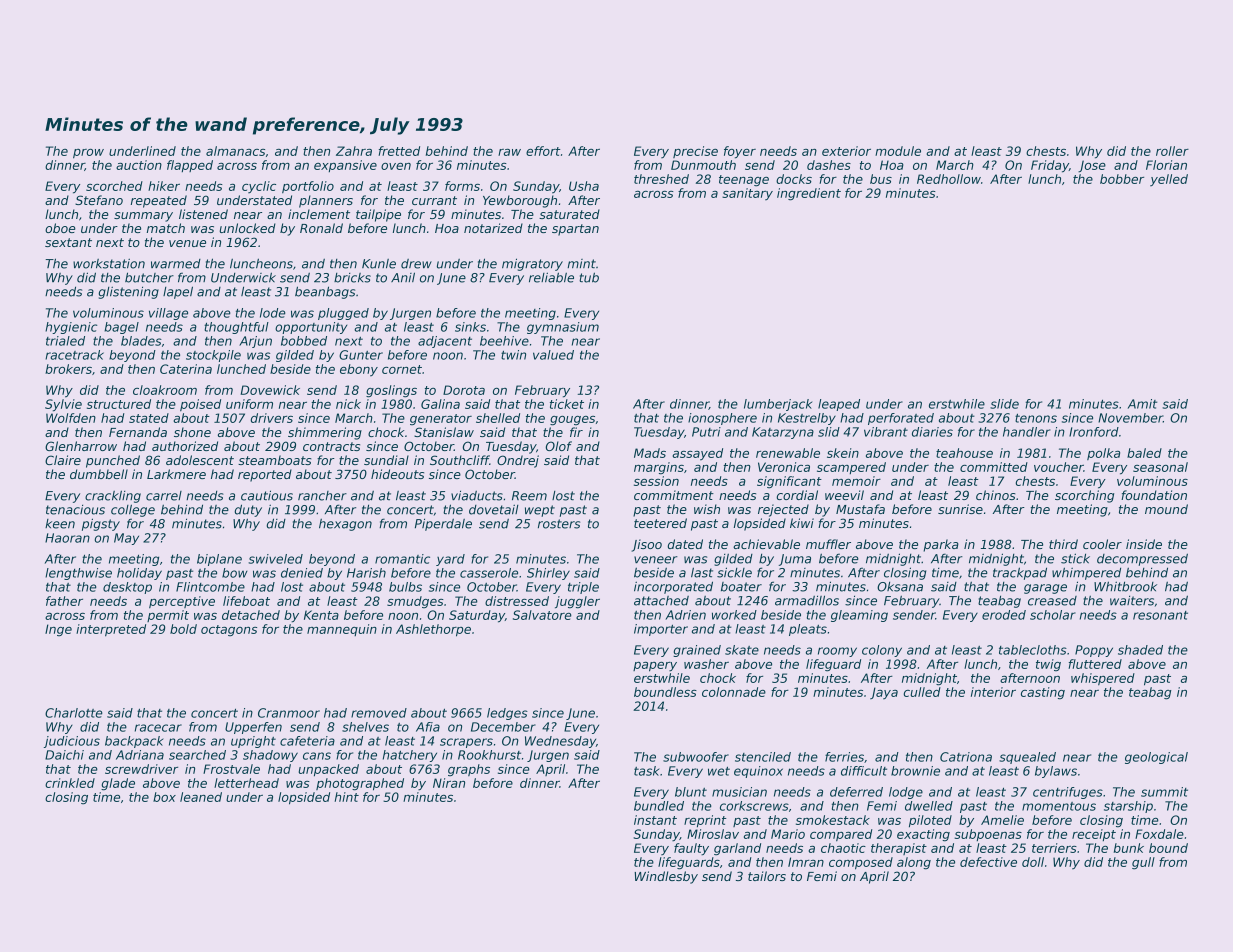 This screenshot has height=952, width=1233. I want to click on leaned, so click(201, 797).
